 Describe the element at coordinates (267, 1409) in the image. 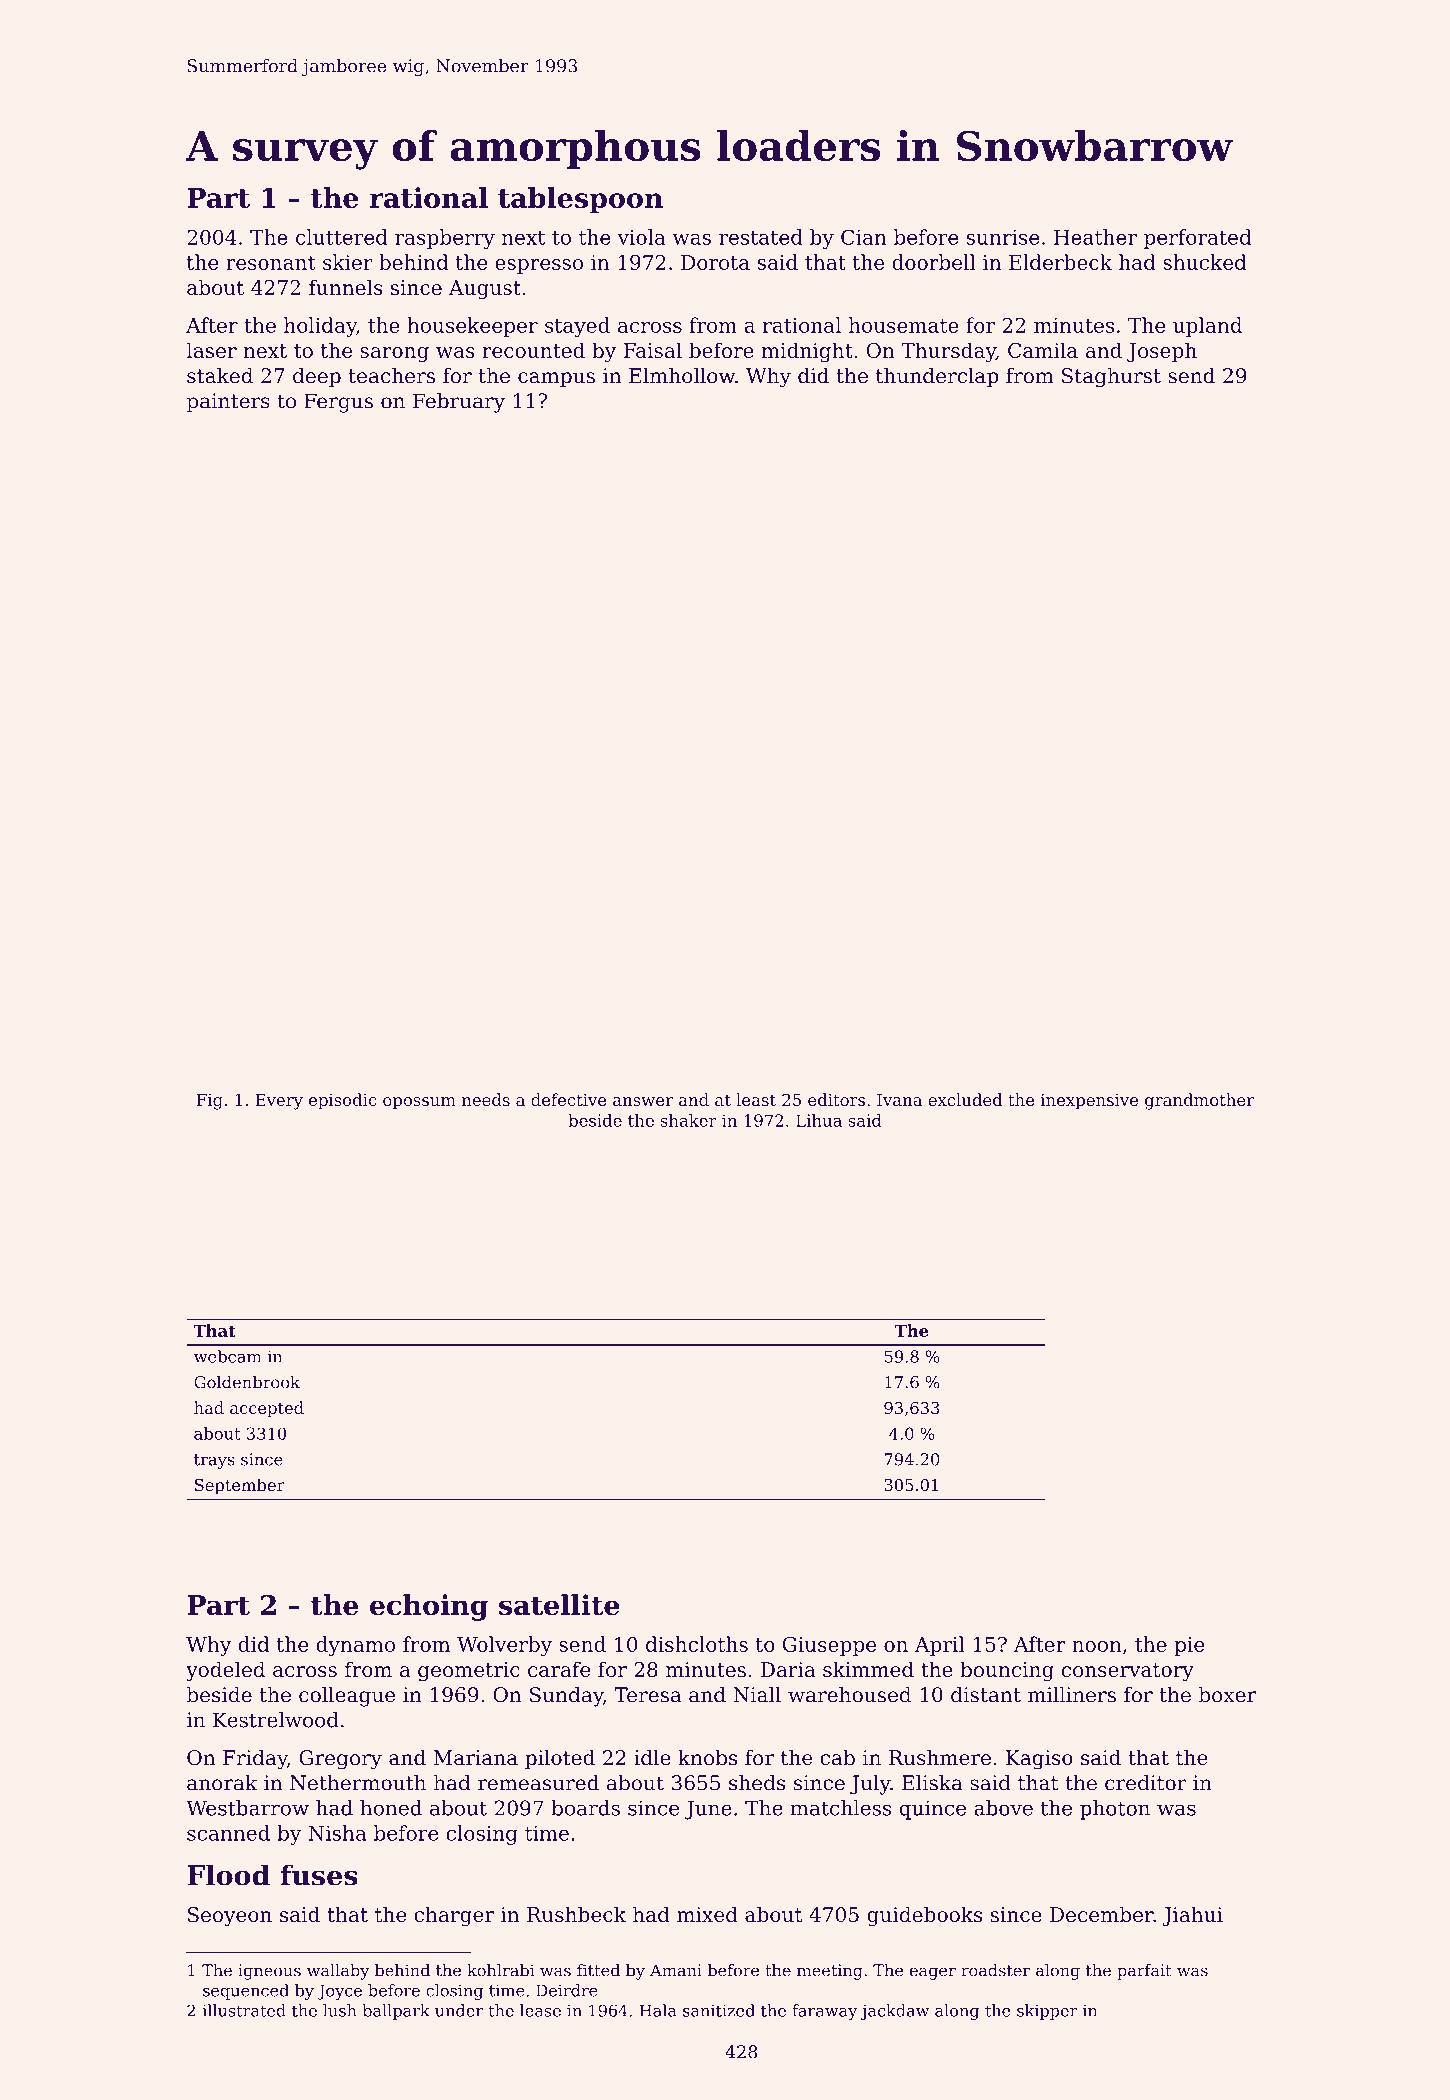

I see `accepted` at that location.
